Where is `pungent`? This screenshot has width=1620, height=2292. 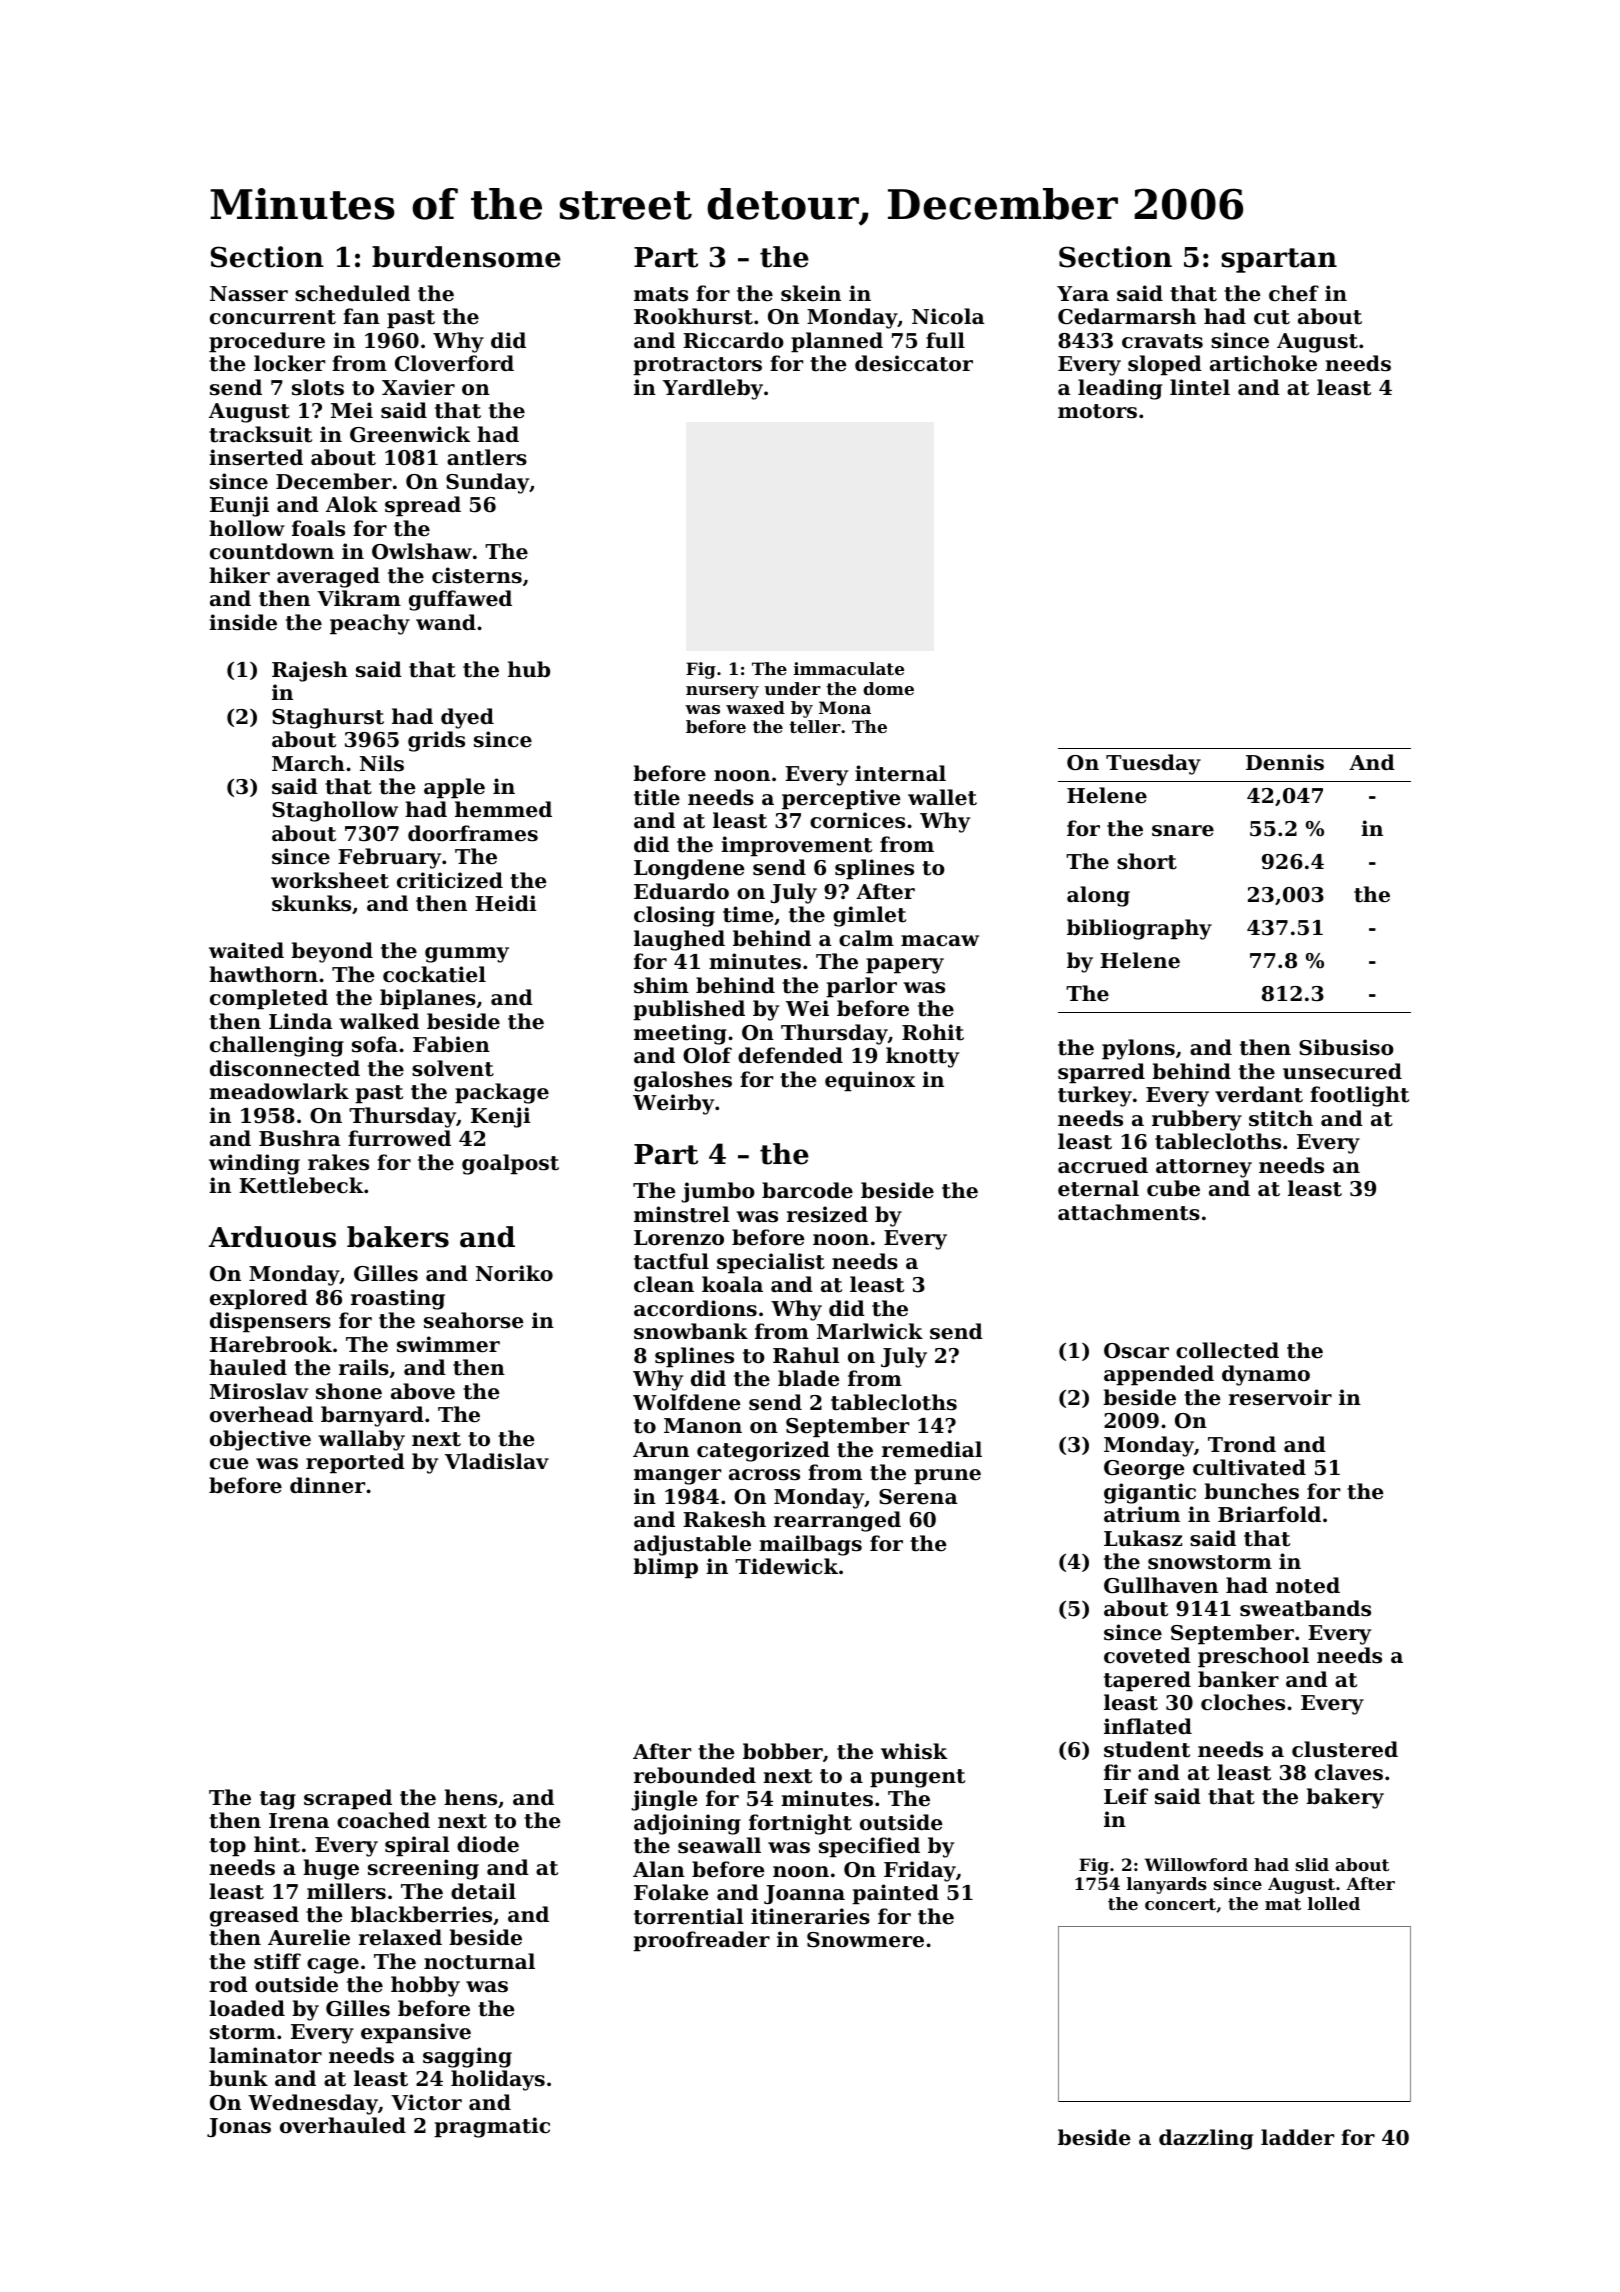 pungent is located at coordinates (917, 1778).
